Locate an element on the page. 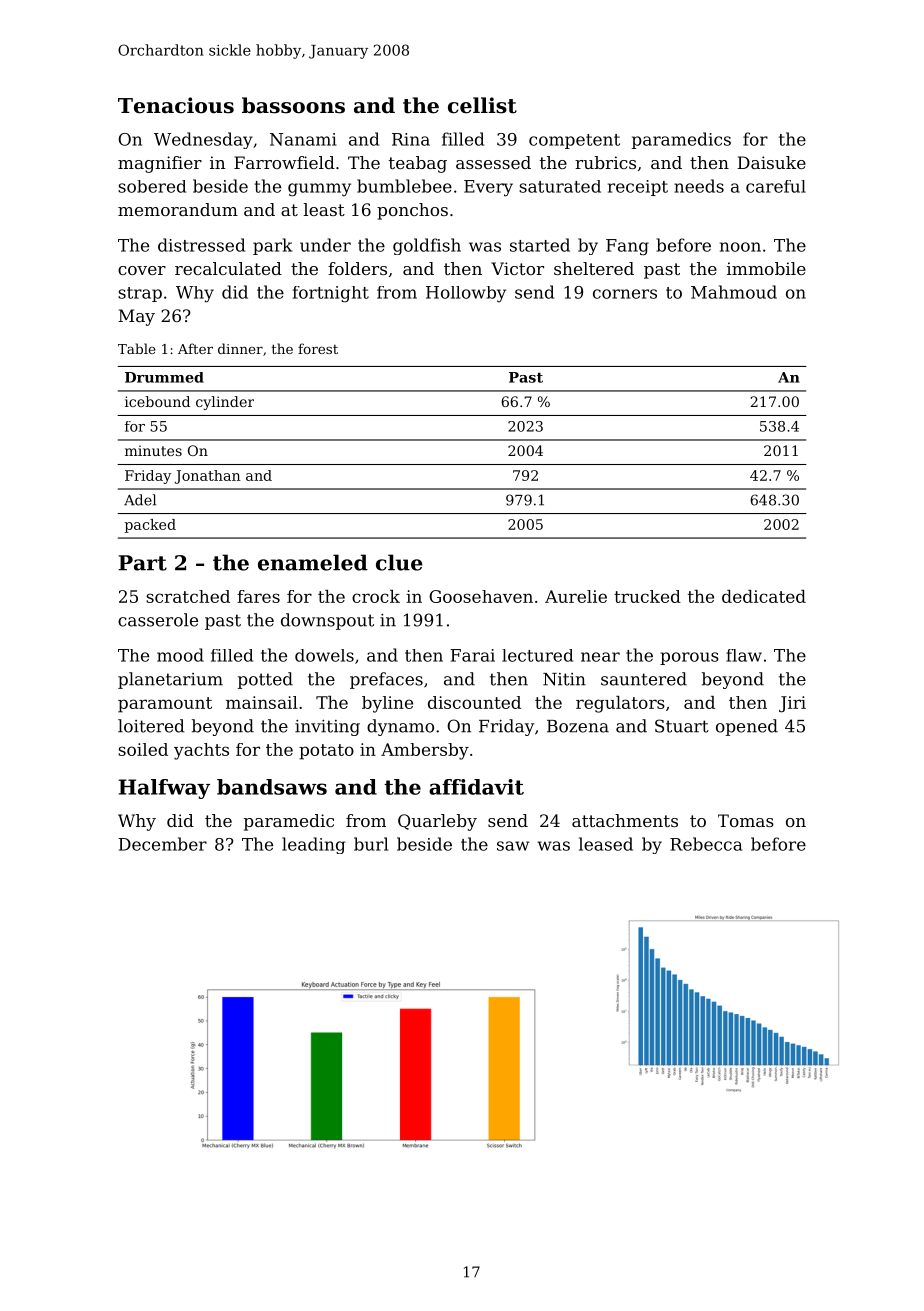 The width and height of the page is (924, 1311). bandsaws is located at coordinates (272, 787).
